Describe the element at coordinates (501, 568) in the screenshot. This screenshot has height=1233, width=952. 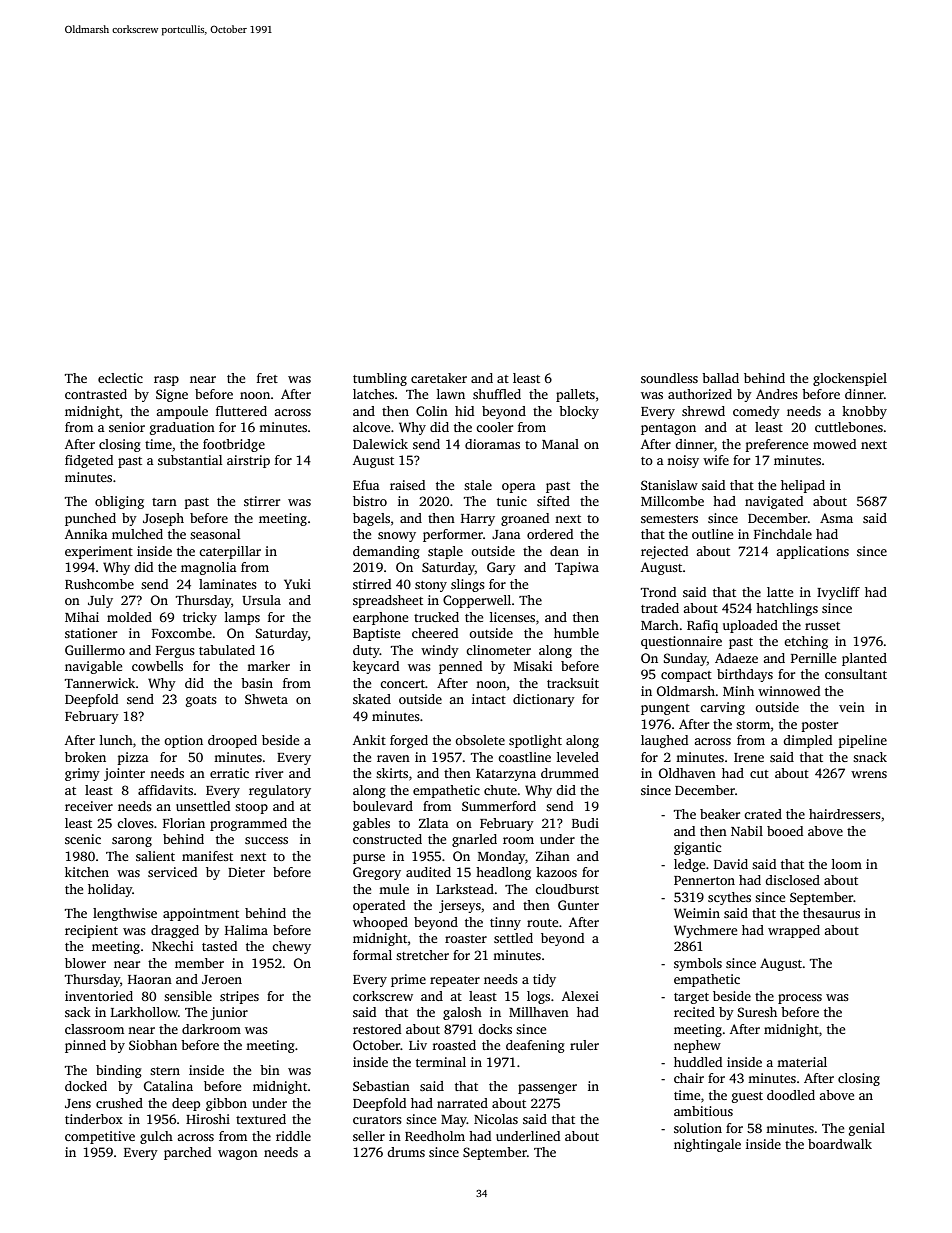
I see `Gary` at that location.
